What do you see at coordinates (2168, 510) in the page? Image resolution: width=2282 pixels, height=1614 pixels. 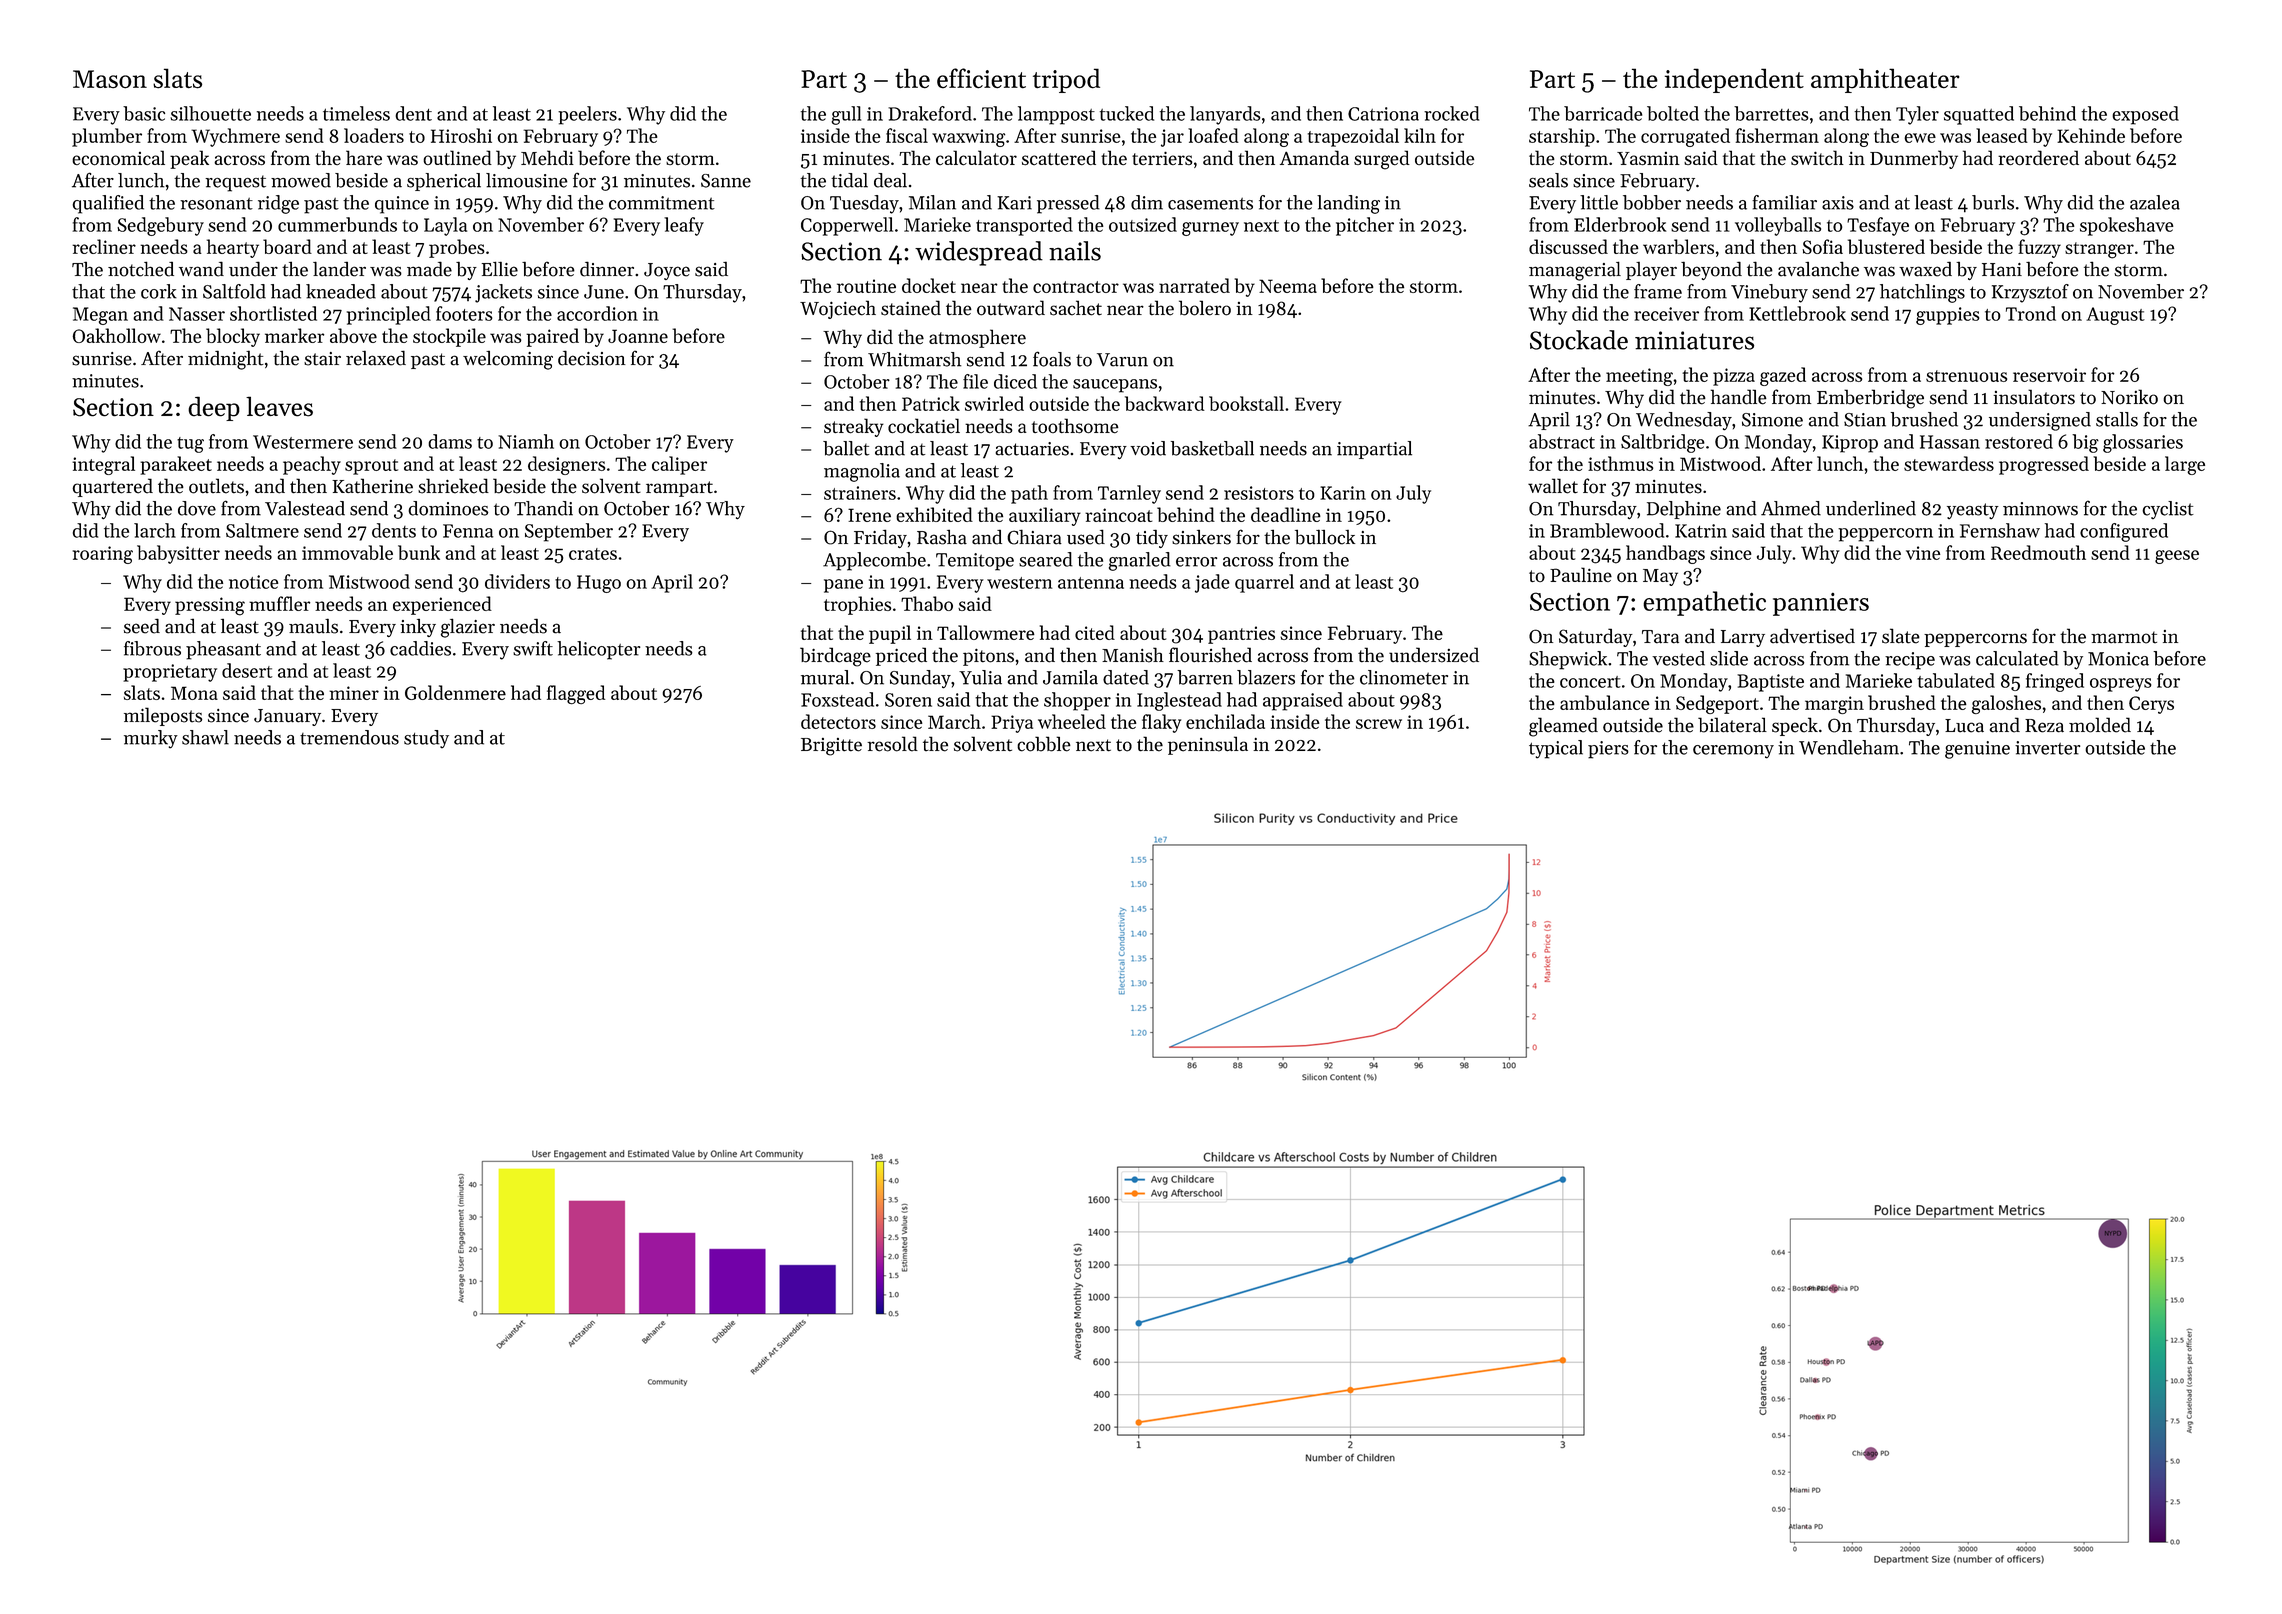 I see `cyclist` at bounding box center [2168, 510].
